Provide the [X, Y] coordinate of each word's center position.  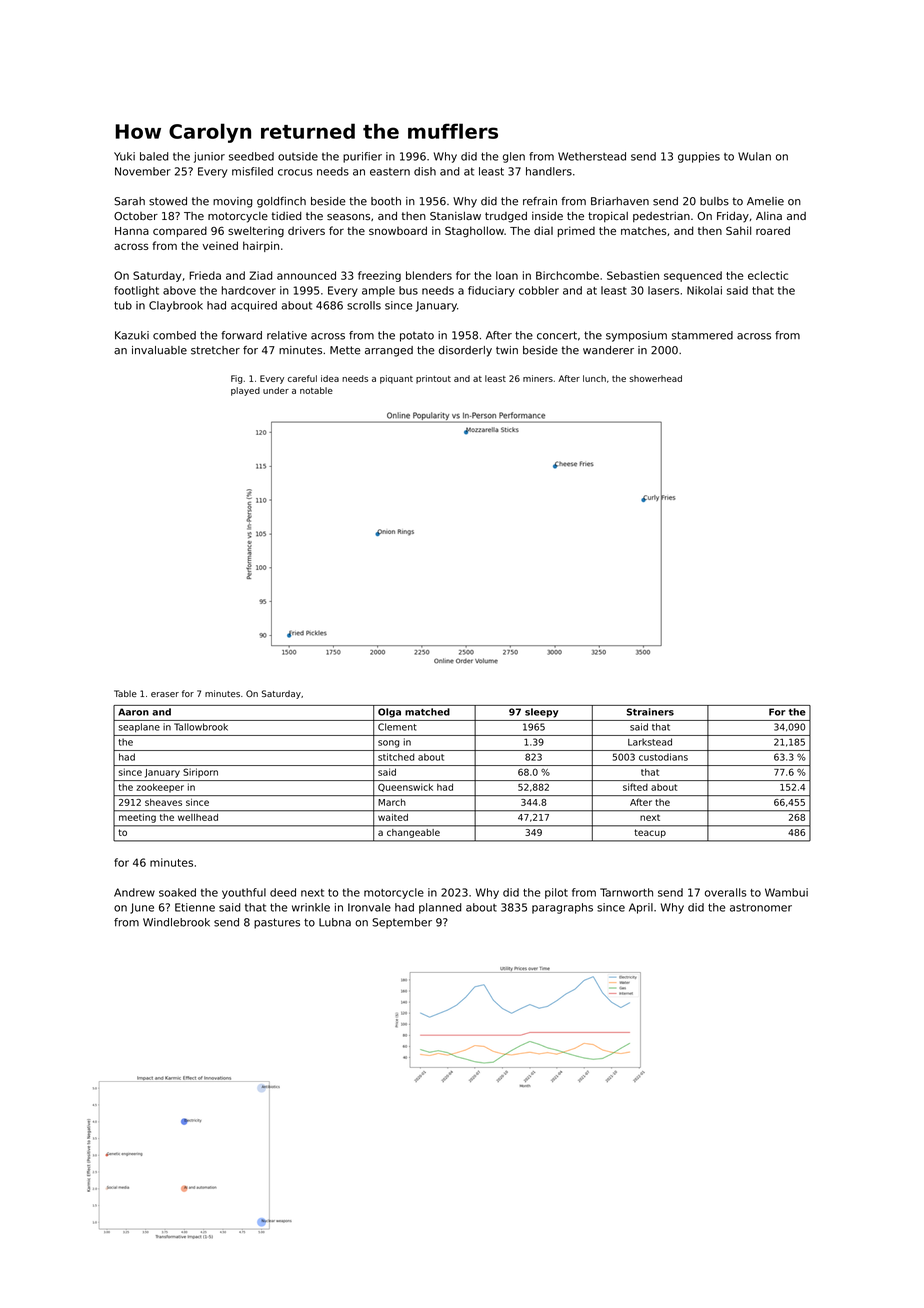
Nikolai [704, 290]
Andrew [134, 892]
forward [241, 335]
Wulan [754, 156]
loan [507, 275]
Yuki [124, 156]
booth [386, 201]
